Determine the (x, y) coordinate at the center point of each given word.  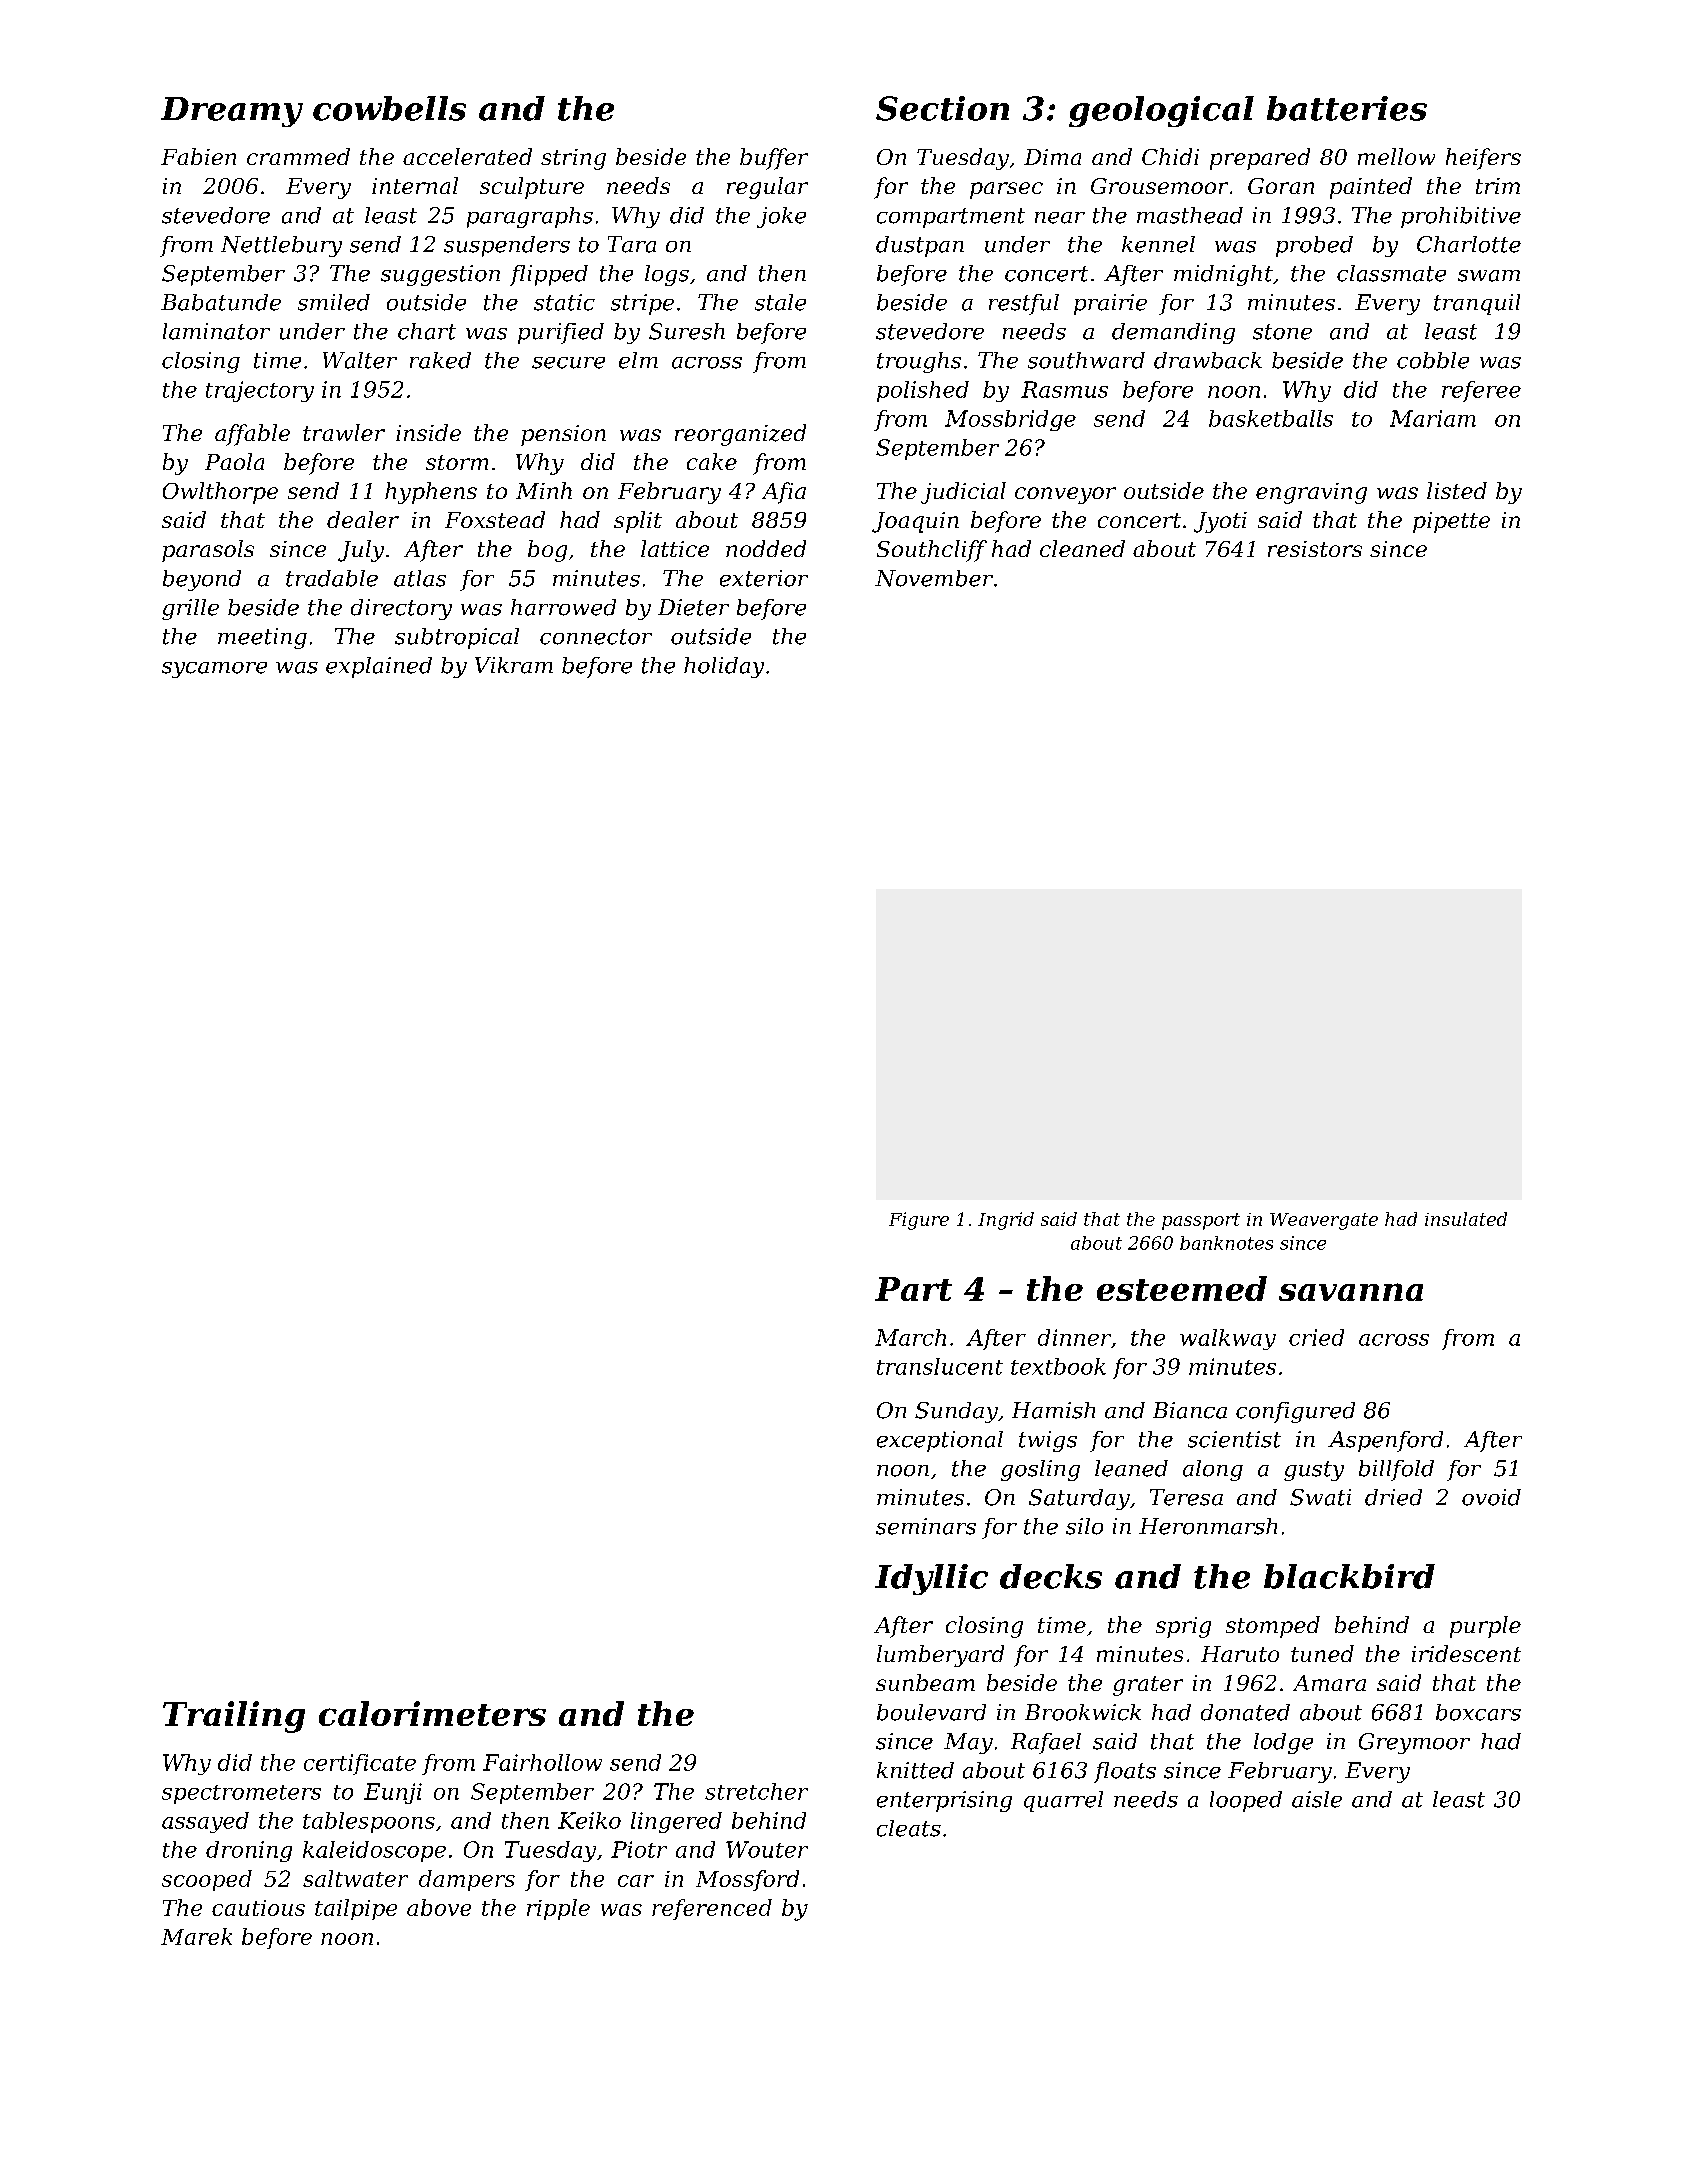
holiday (724, 667)
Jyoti (1220, 522)
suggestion (440, 275)
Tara (632, 244)
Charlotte (1469, 244)
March (910, 1337)
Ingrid (1006, 1221)
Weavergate (1324, 1221)
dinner (1074, 1337)
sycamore (214, 670)
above (439, 1907)
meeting (262, 638)
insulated (1466, 1219)
